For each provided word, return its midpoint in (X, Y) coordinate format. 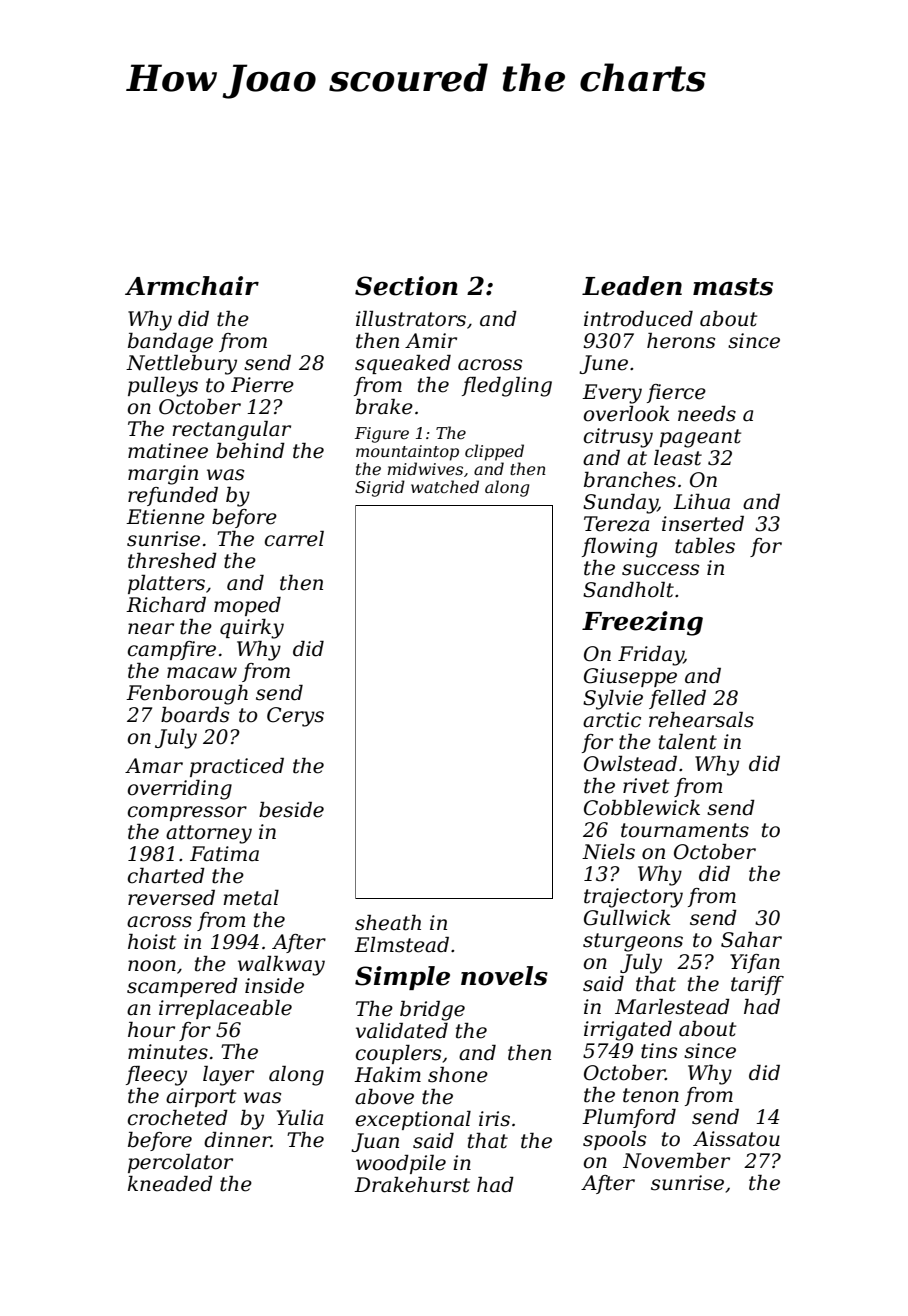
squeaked (403, 364)
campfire (172, 650)
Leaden (632, 286)
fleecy (156, 1076)
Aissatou (736, 1139)
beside (291, 810)
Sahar (751, 940)
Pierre (262, 385)
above (384, 1097)
